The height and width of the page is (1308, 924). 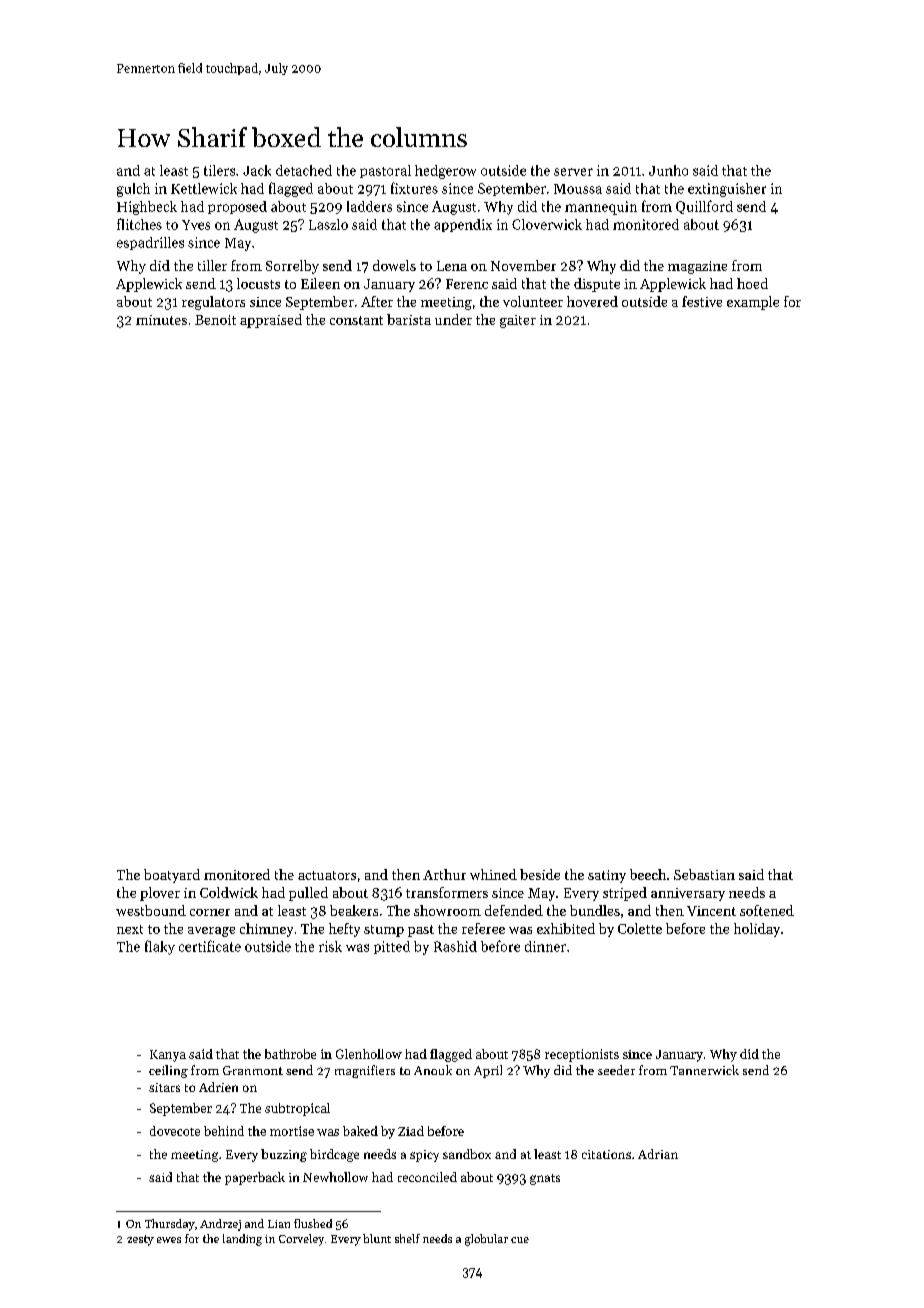 I want to click on referee, so click(x=483, y=928).
